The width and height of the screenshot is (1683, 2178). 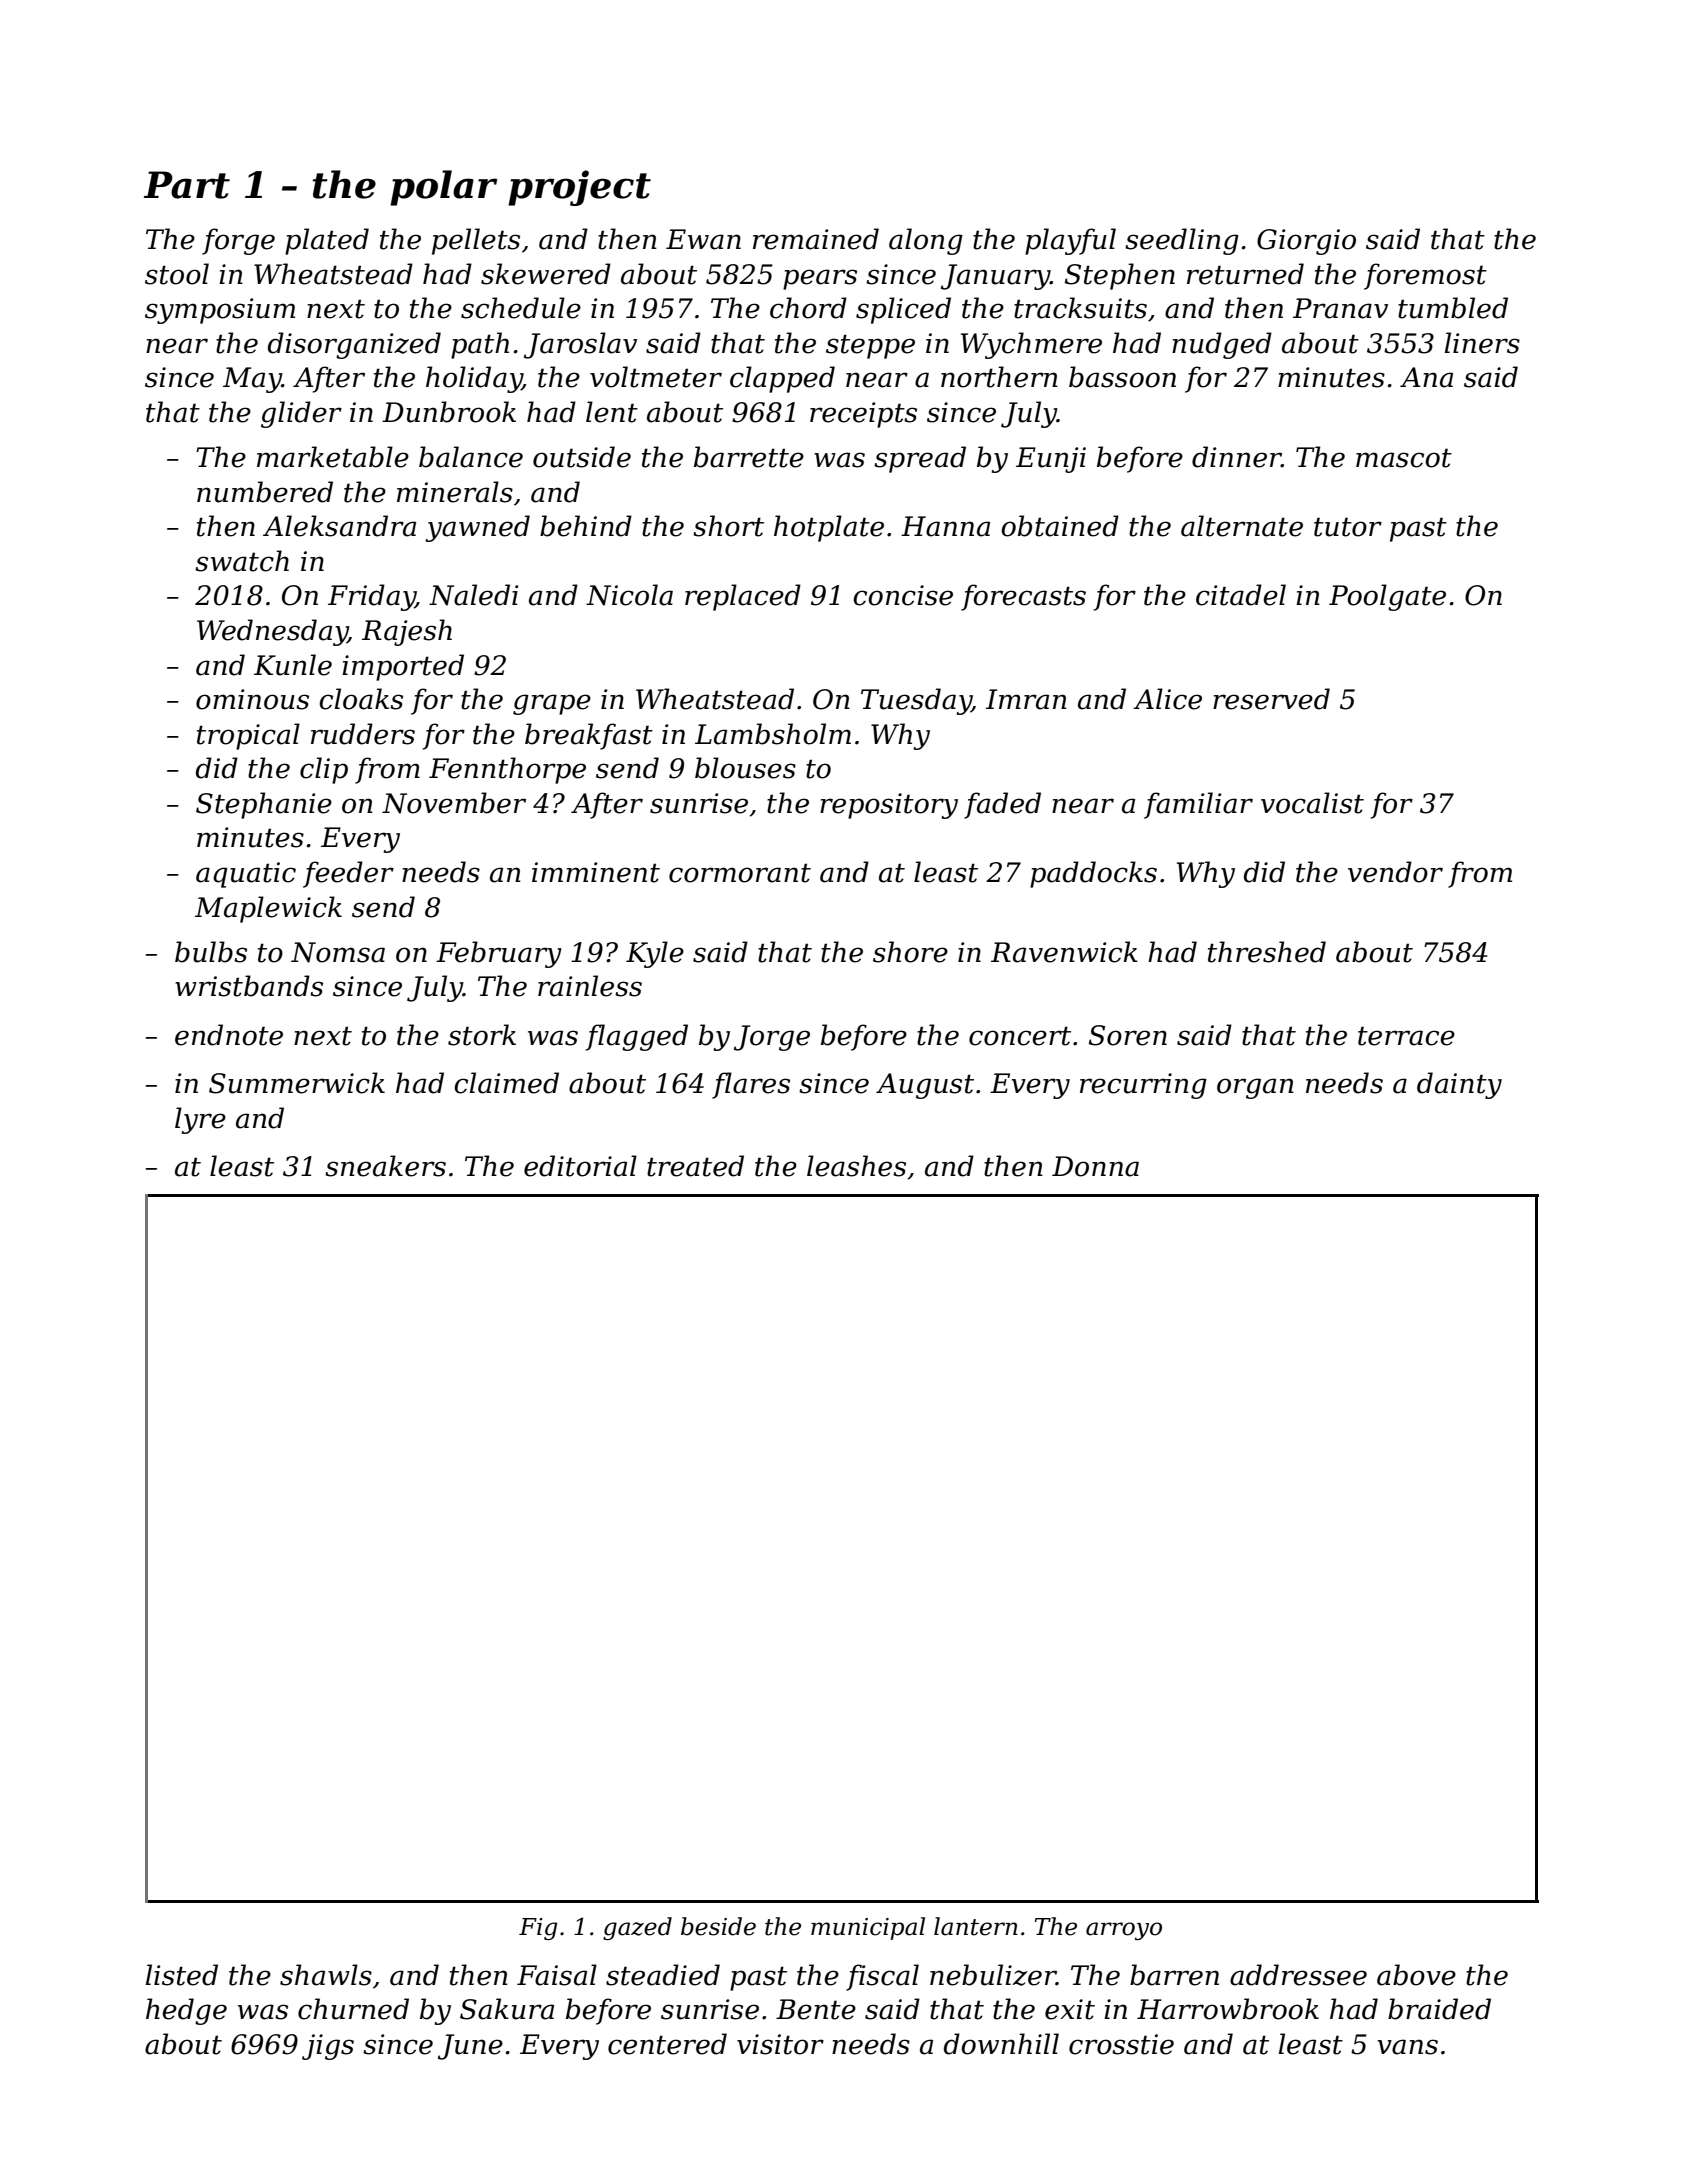 I want to click on Giorgio, so click(x=1306, y=242).
